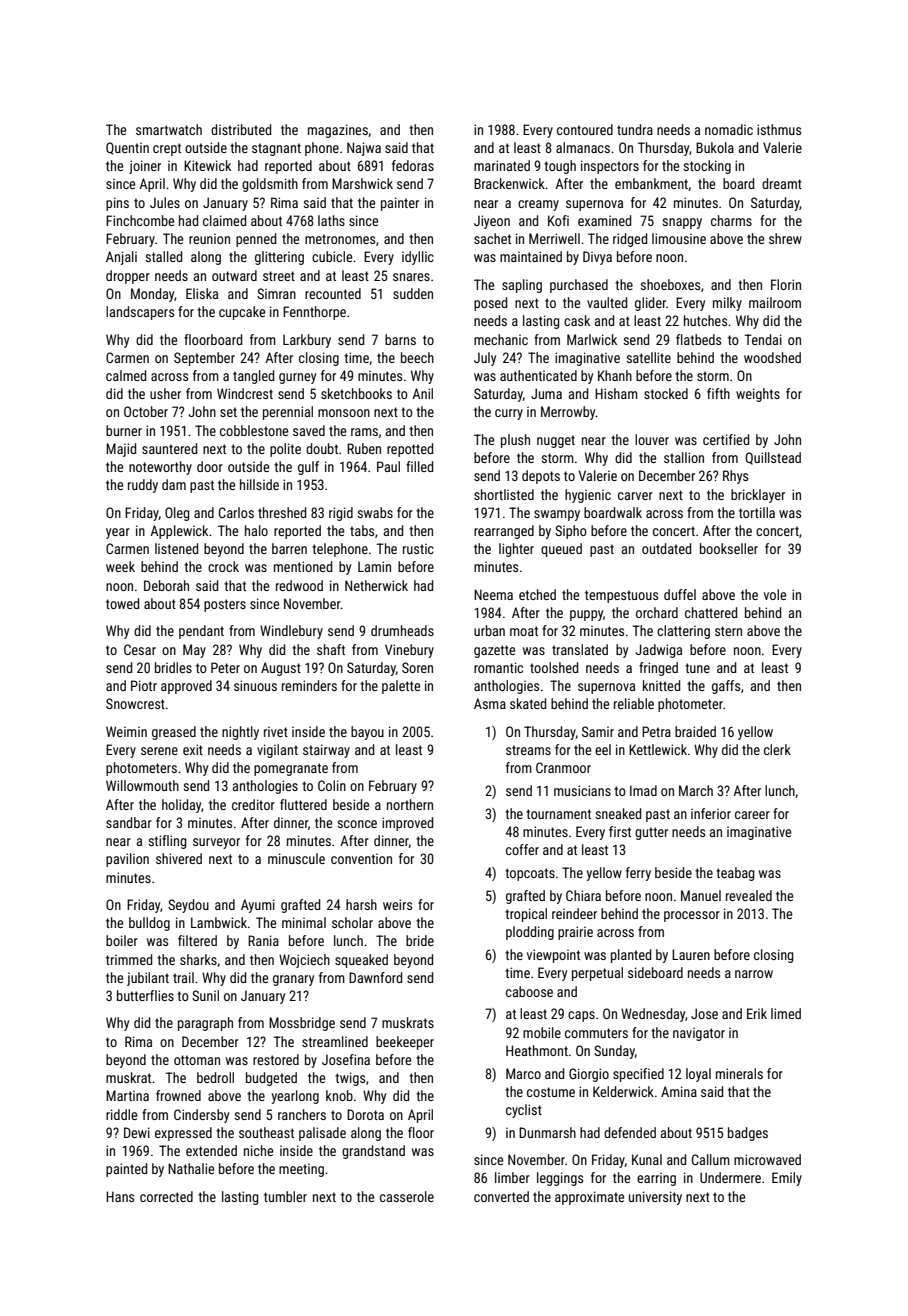 This document has height=1316, width=908. I want to click on paragraph, so click(205, 1024).
